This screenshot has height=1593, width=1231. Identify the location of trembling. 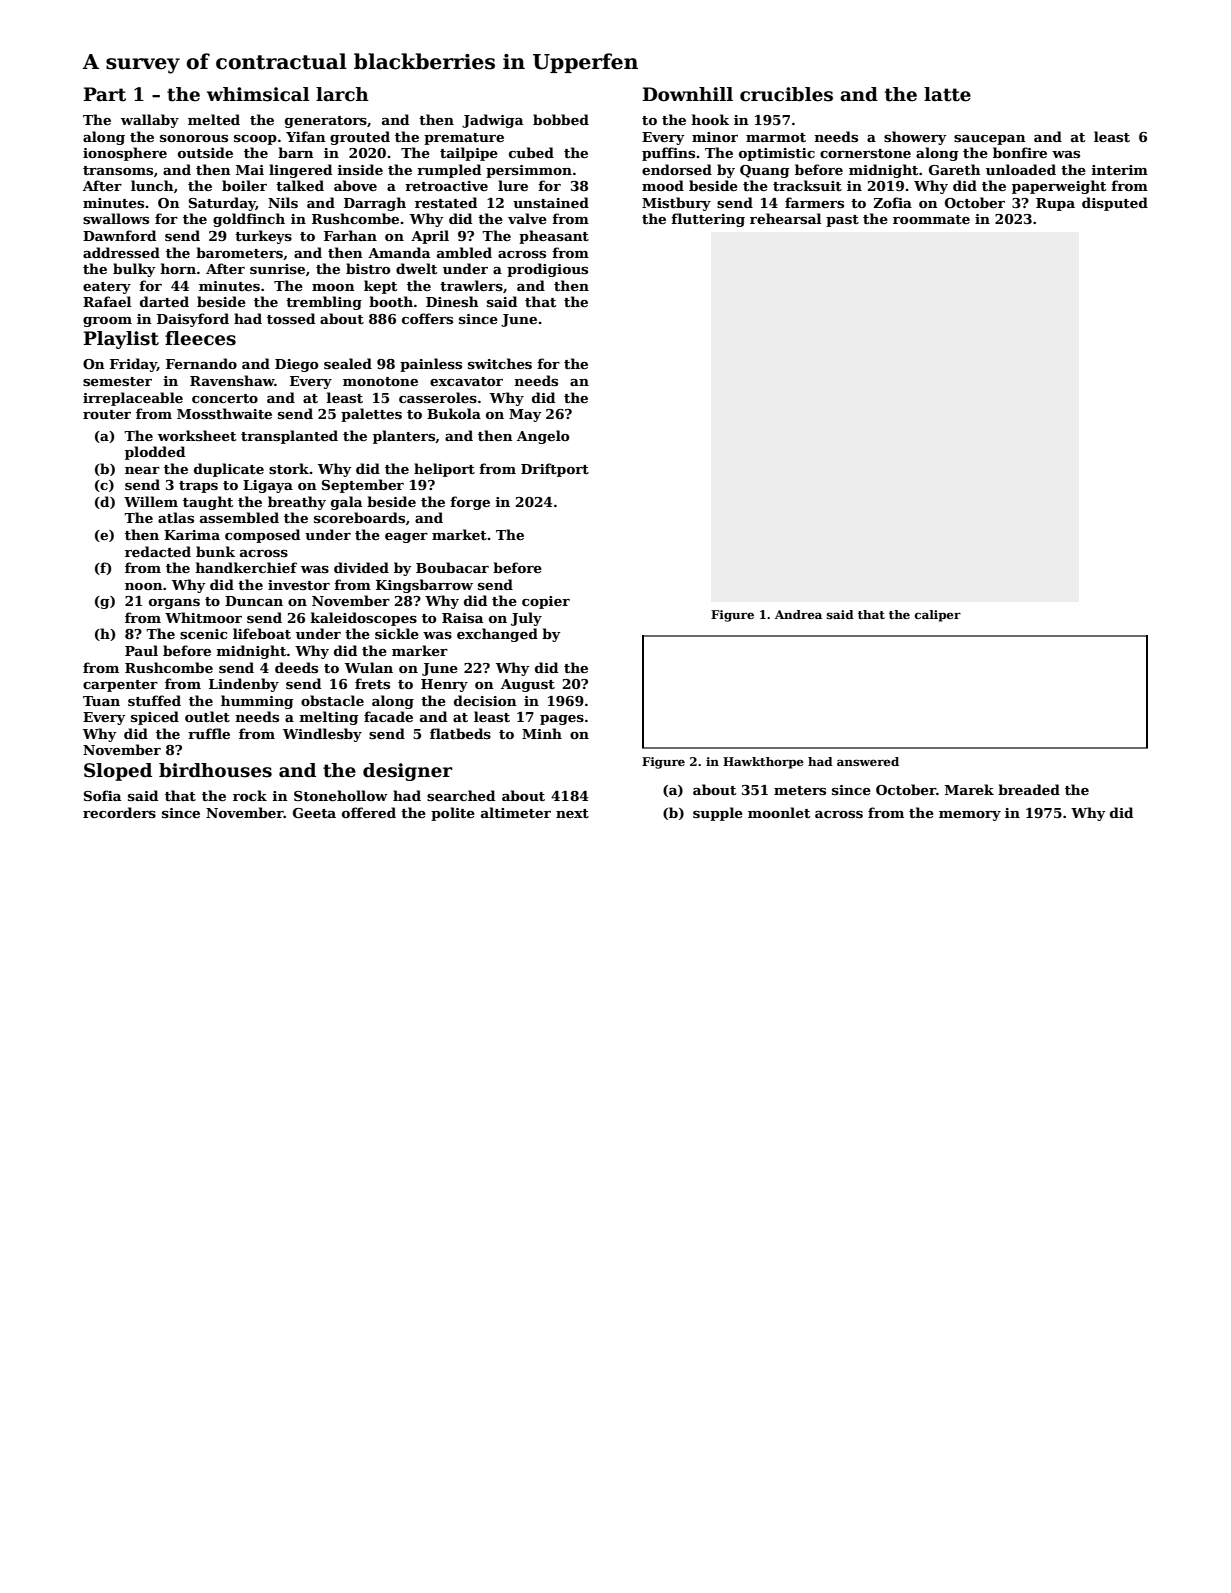
(324, 303).
